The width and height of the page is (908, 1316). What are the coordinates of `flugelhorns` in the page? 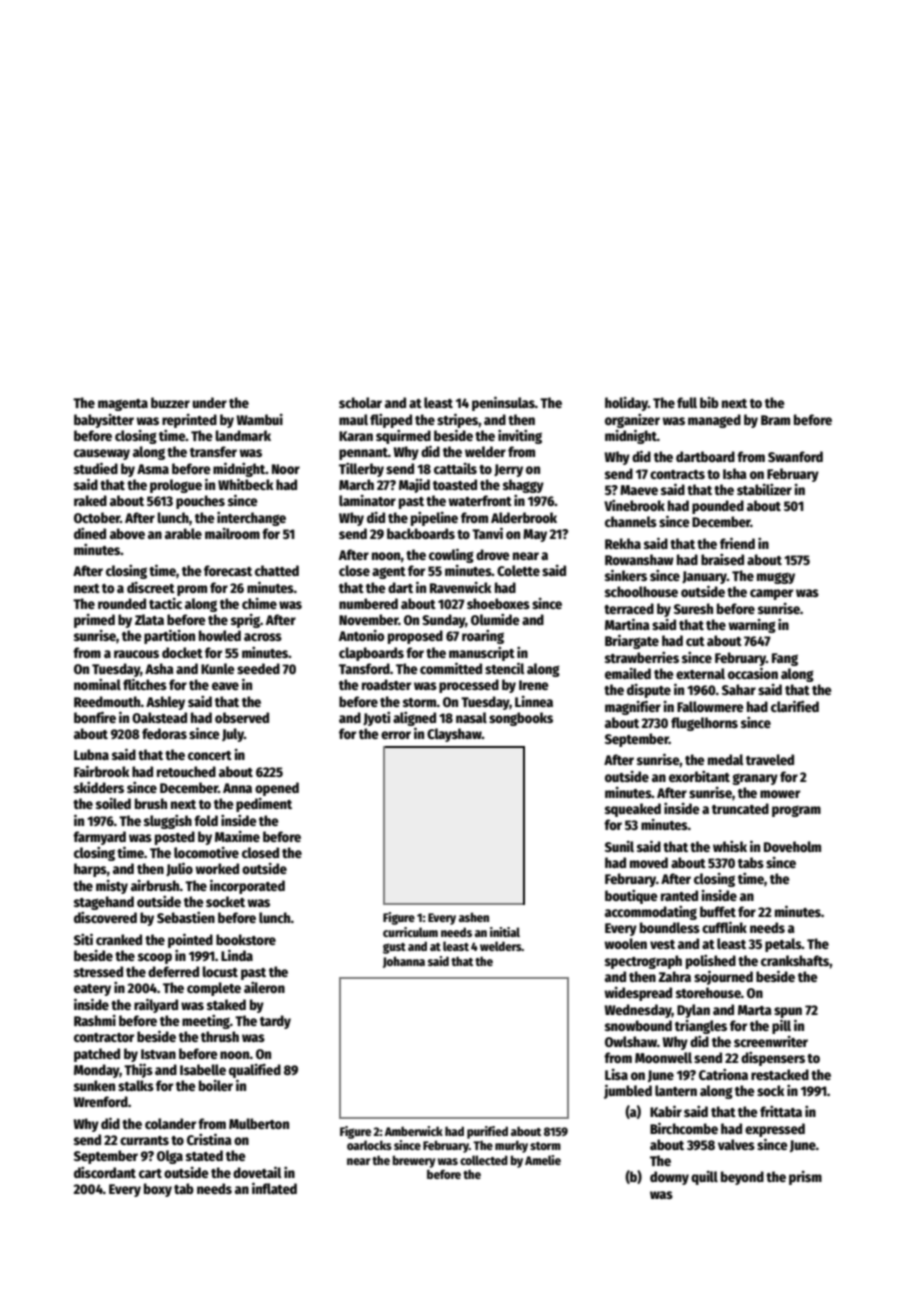 It's located at (704, 724).
